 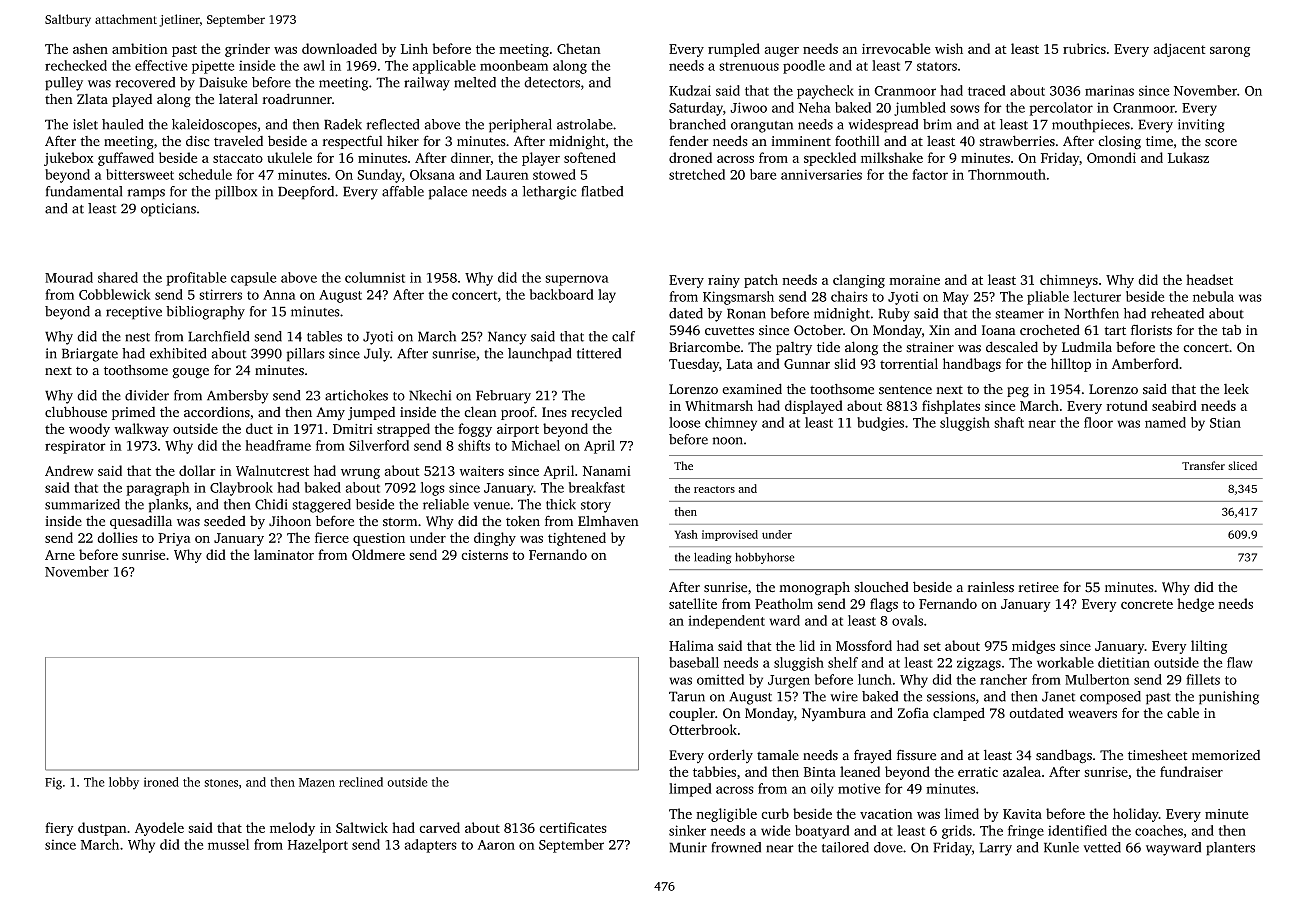 I want to click on adjacent, so click(x=1180, y=50).
